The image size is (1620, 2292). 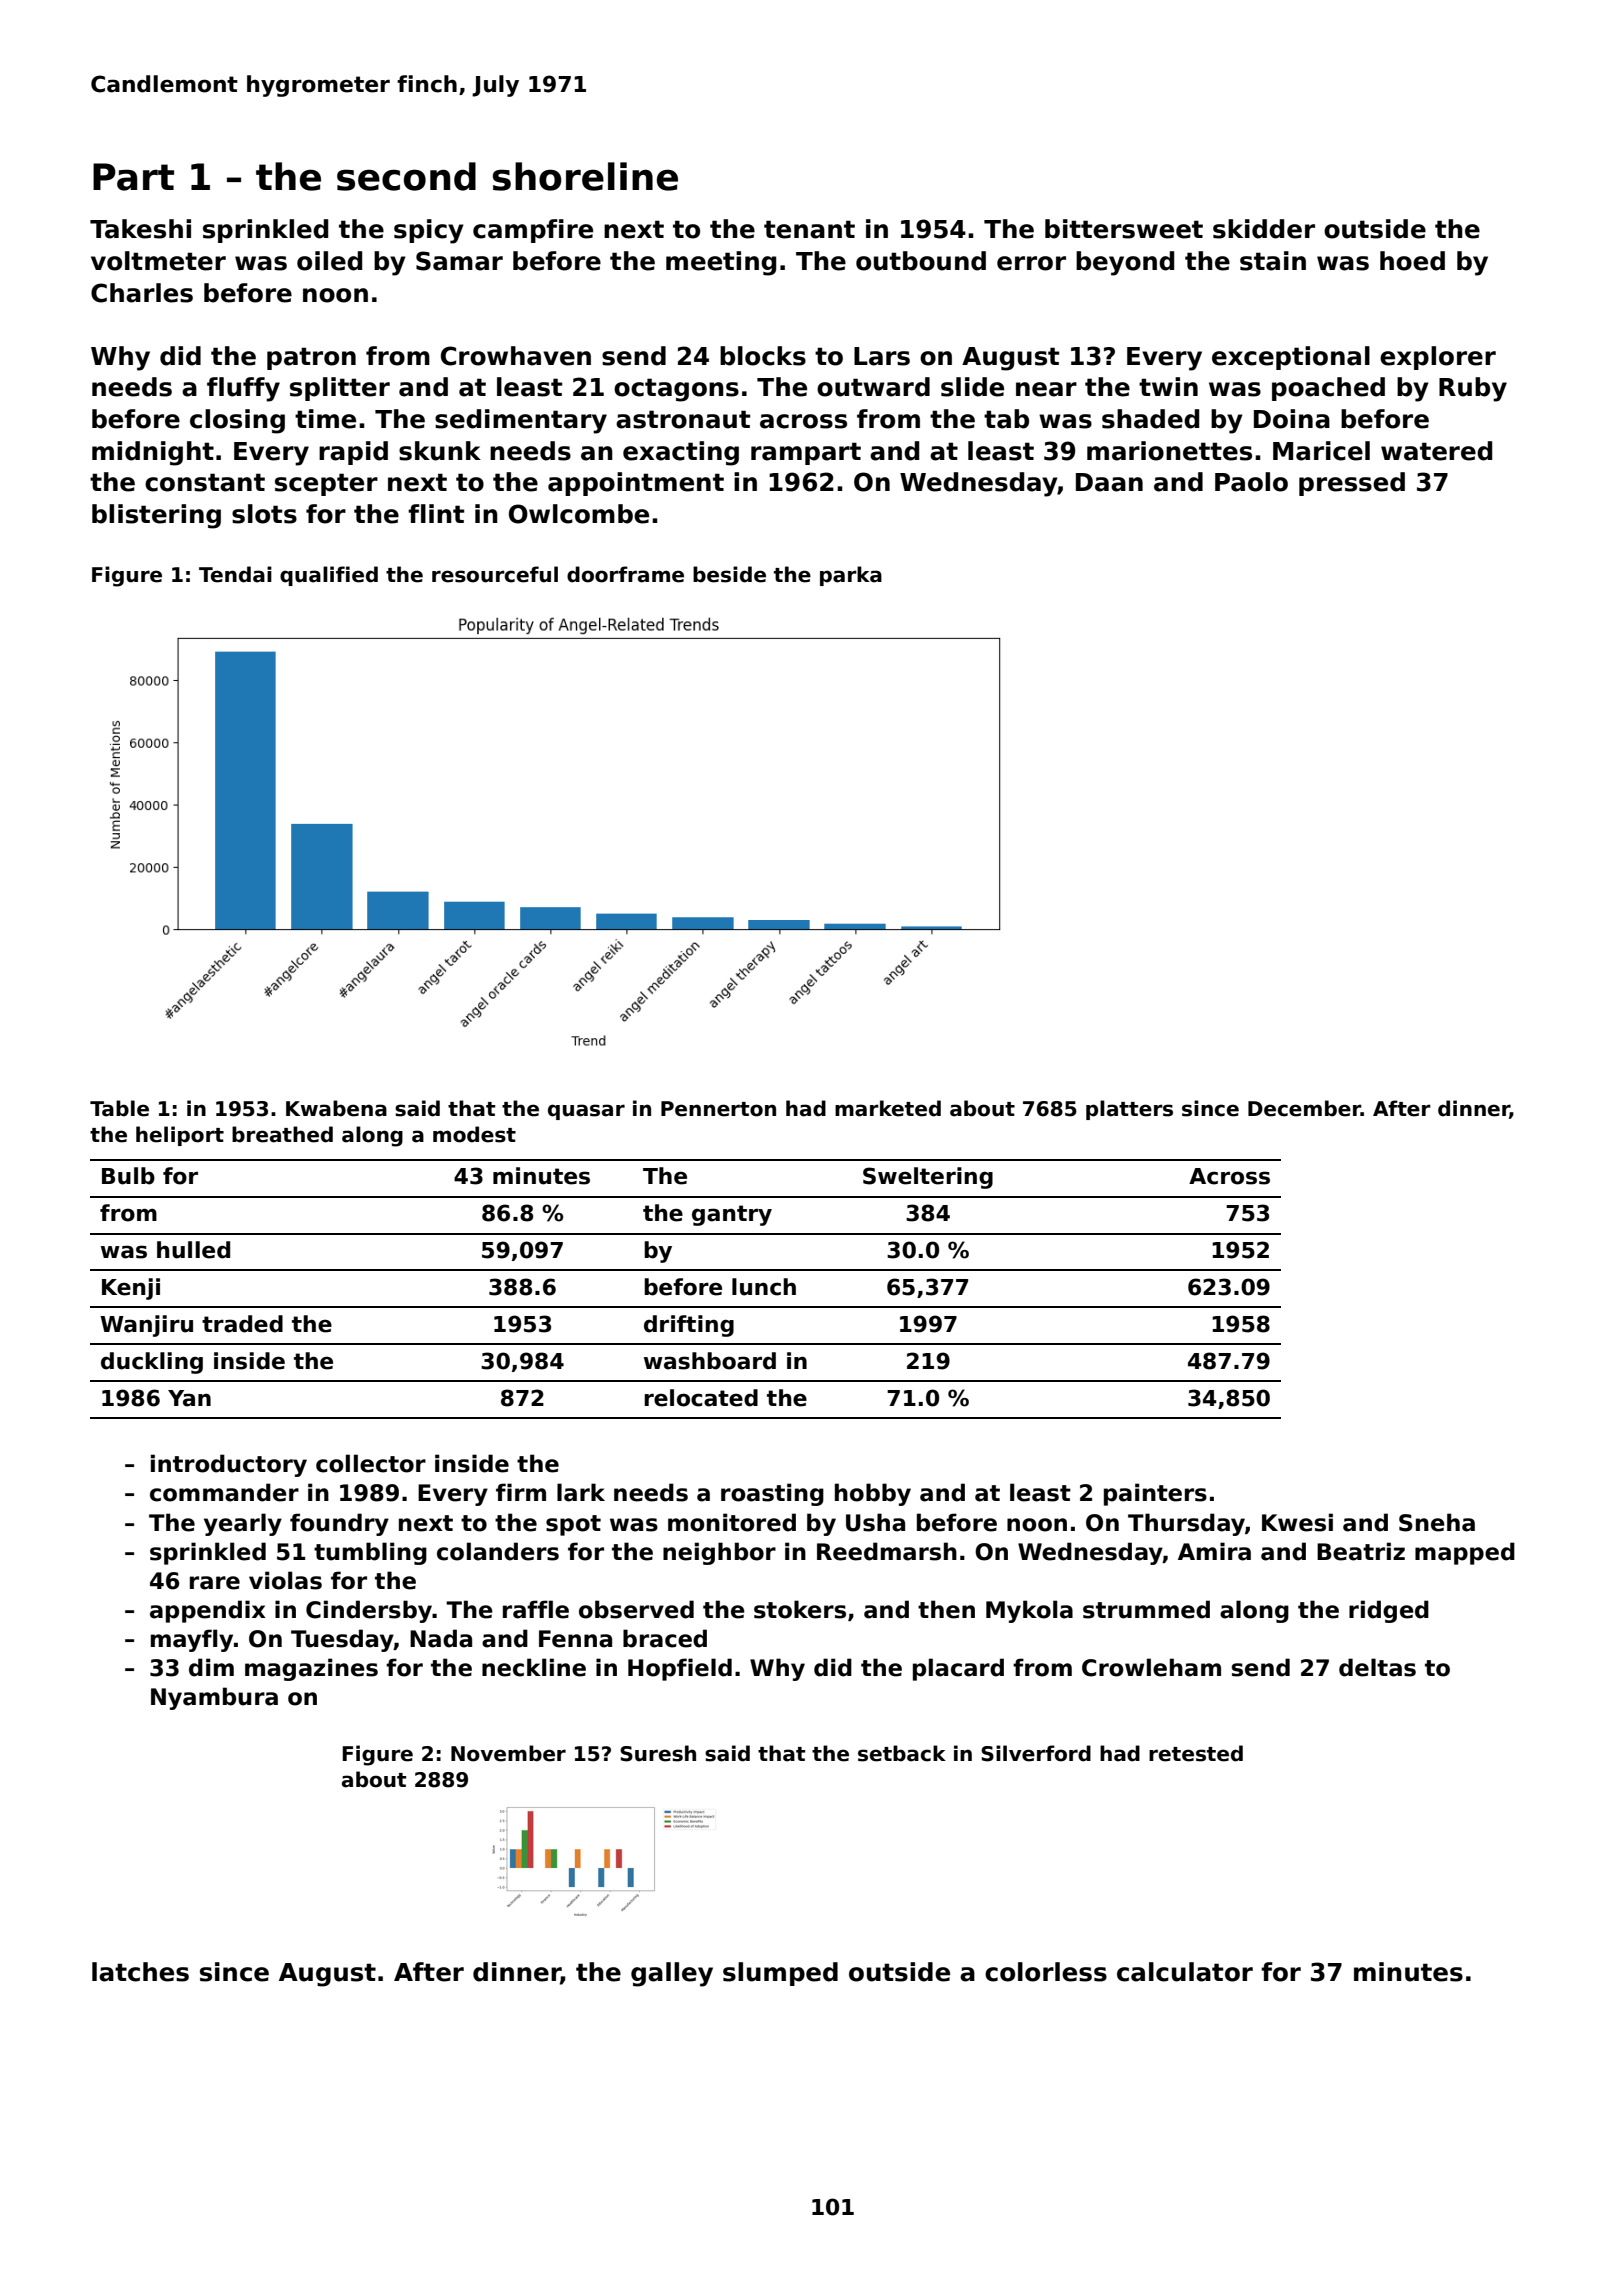 I want to click on Nyambura, so click(x=214, y=1698).
